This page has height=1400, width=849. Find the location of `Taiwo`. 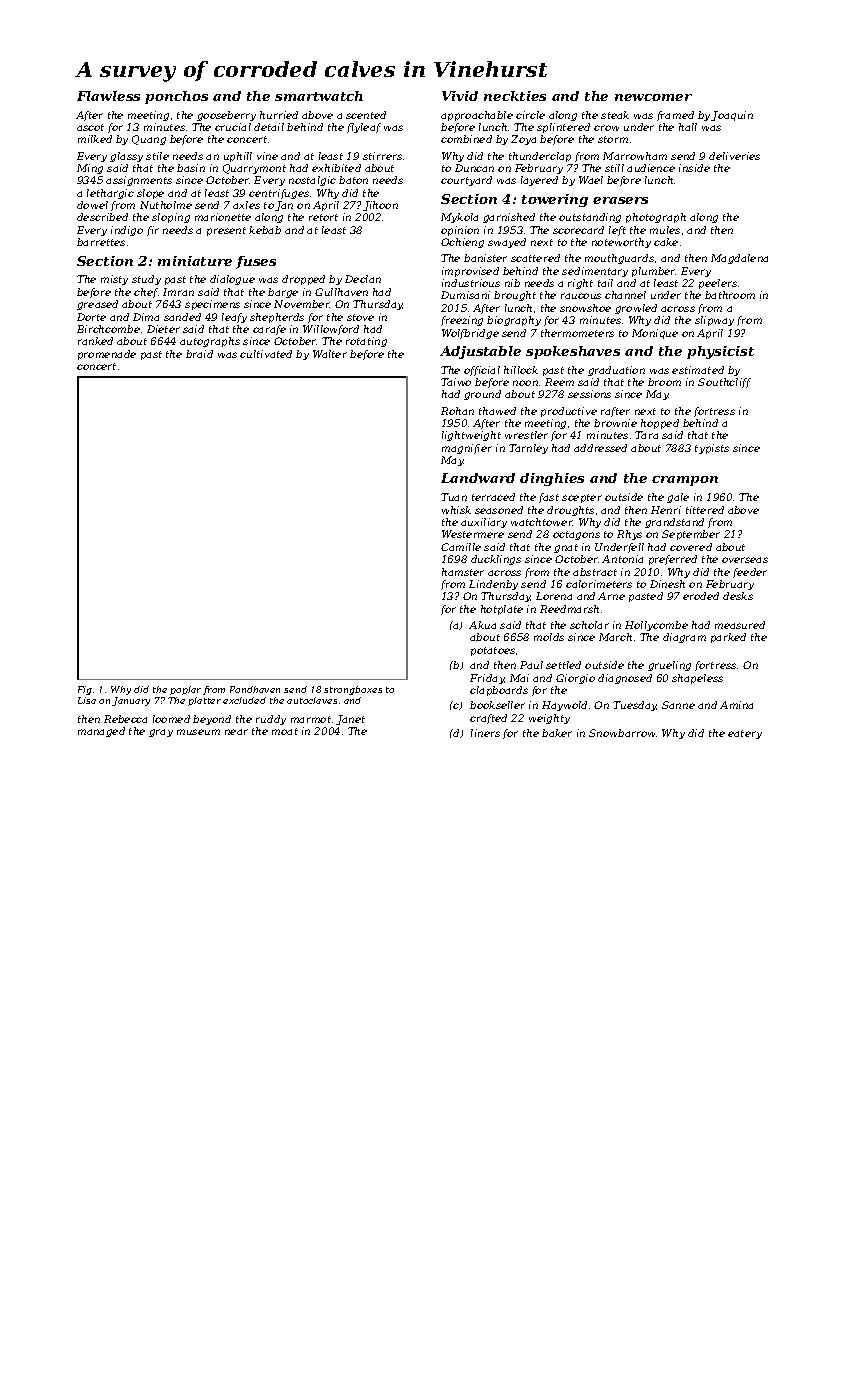

Taiwo is located at coordinates (456, 382).
